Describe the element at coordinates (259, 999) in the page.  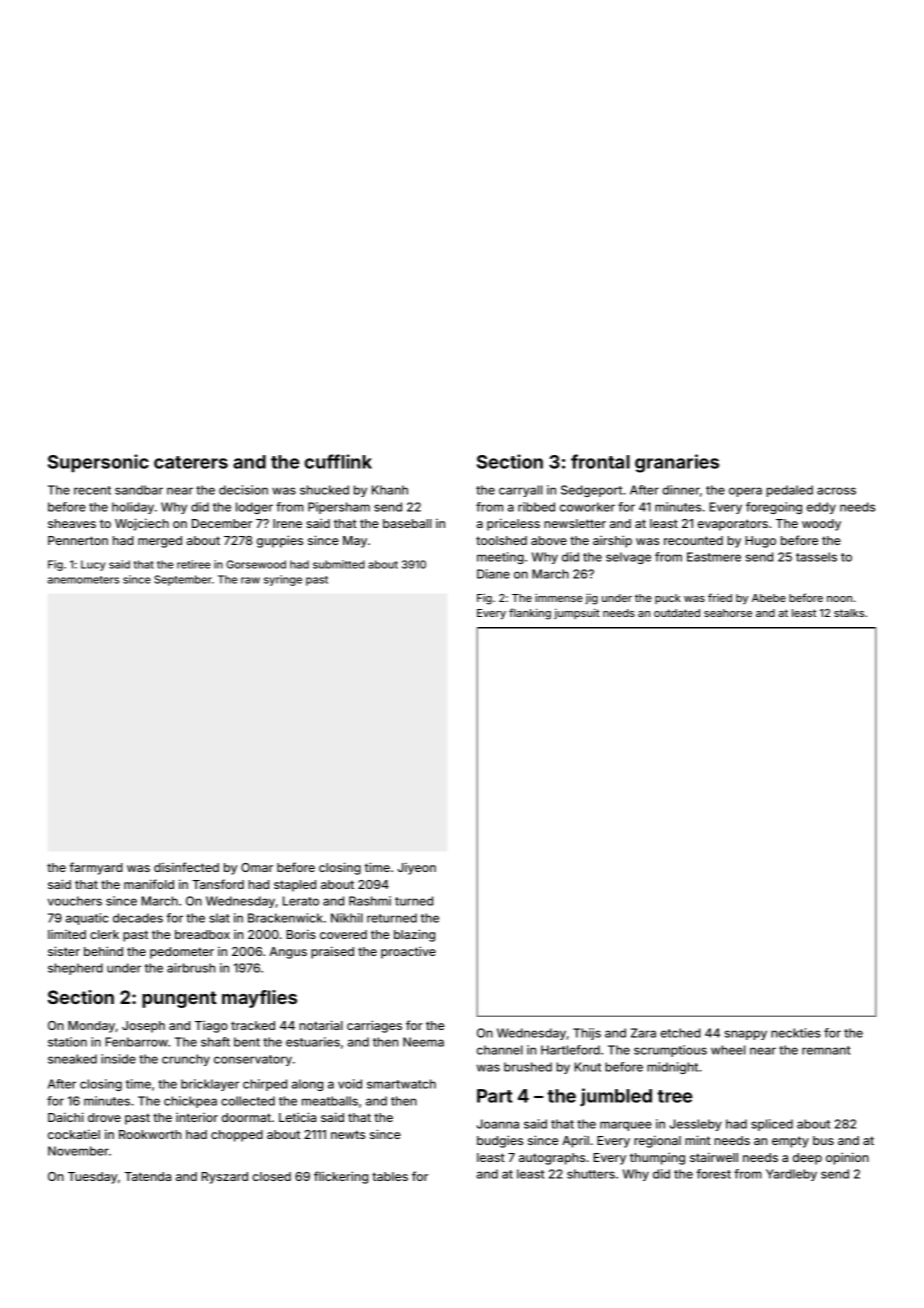
I see `mayflies` at that location.
